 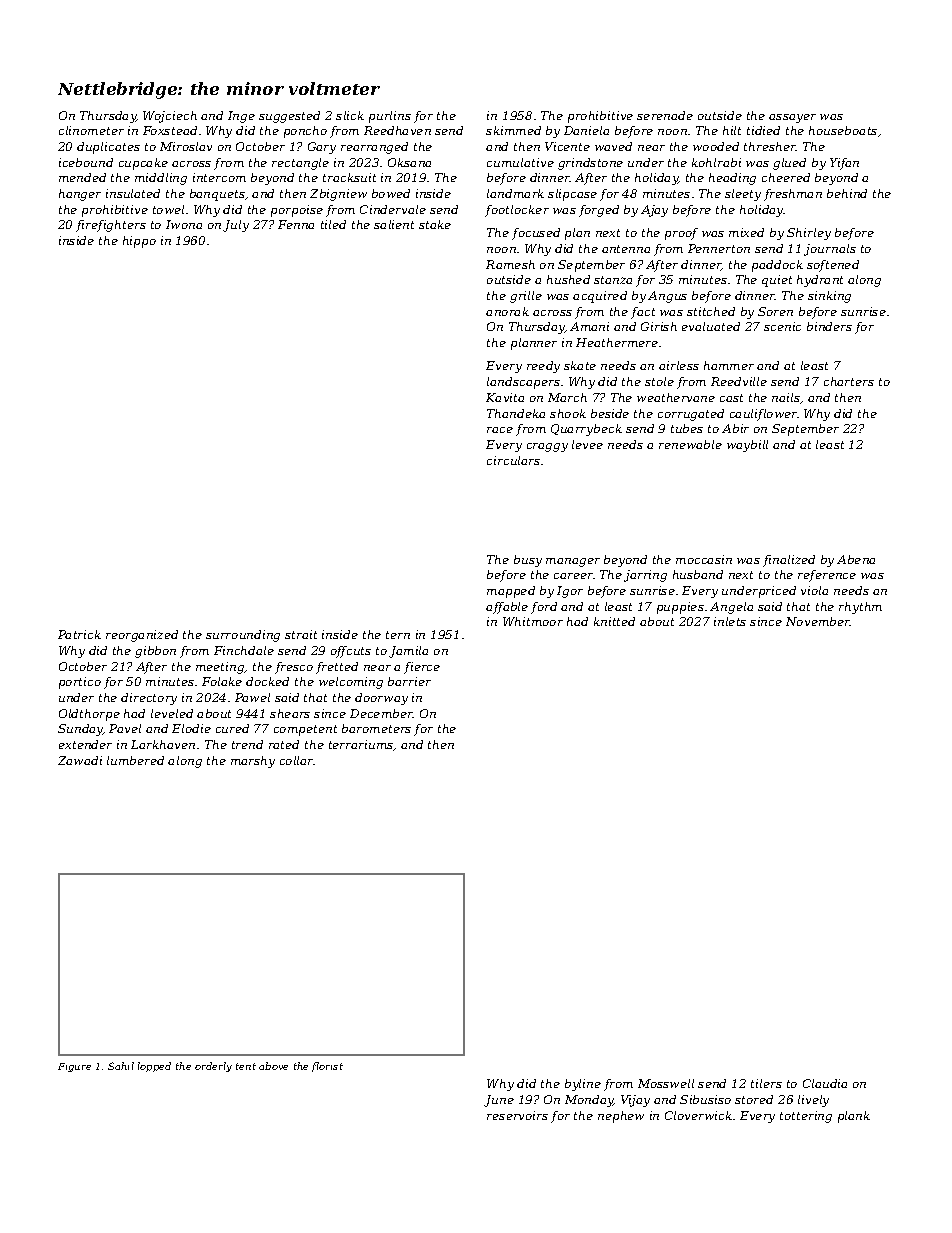 What do you see at coordinates (154, 1067) in the page?
I see `lopped` at bounding box center [154, 1067].
